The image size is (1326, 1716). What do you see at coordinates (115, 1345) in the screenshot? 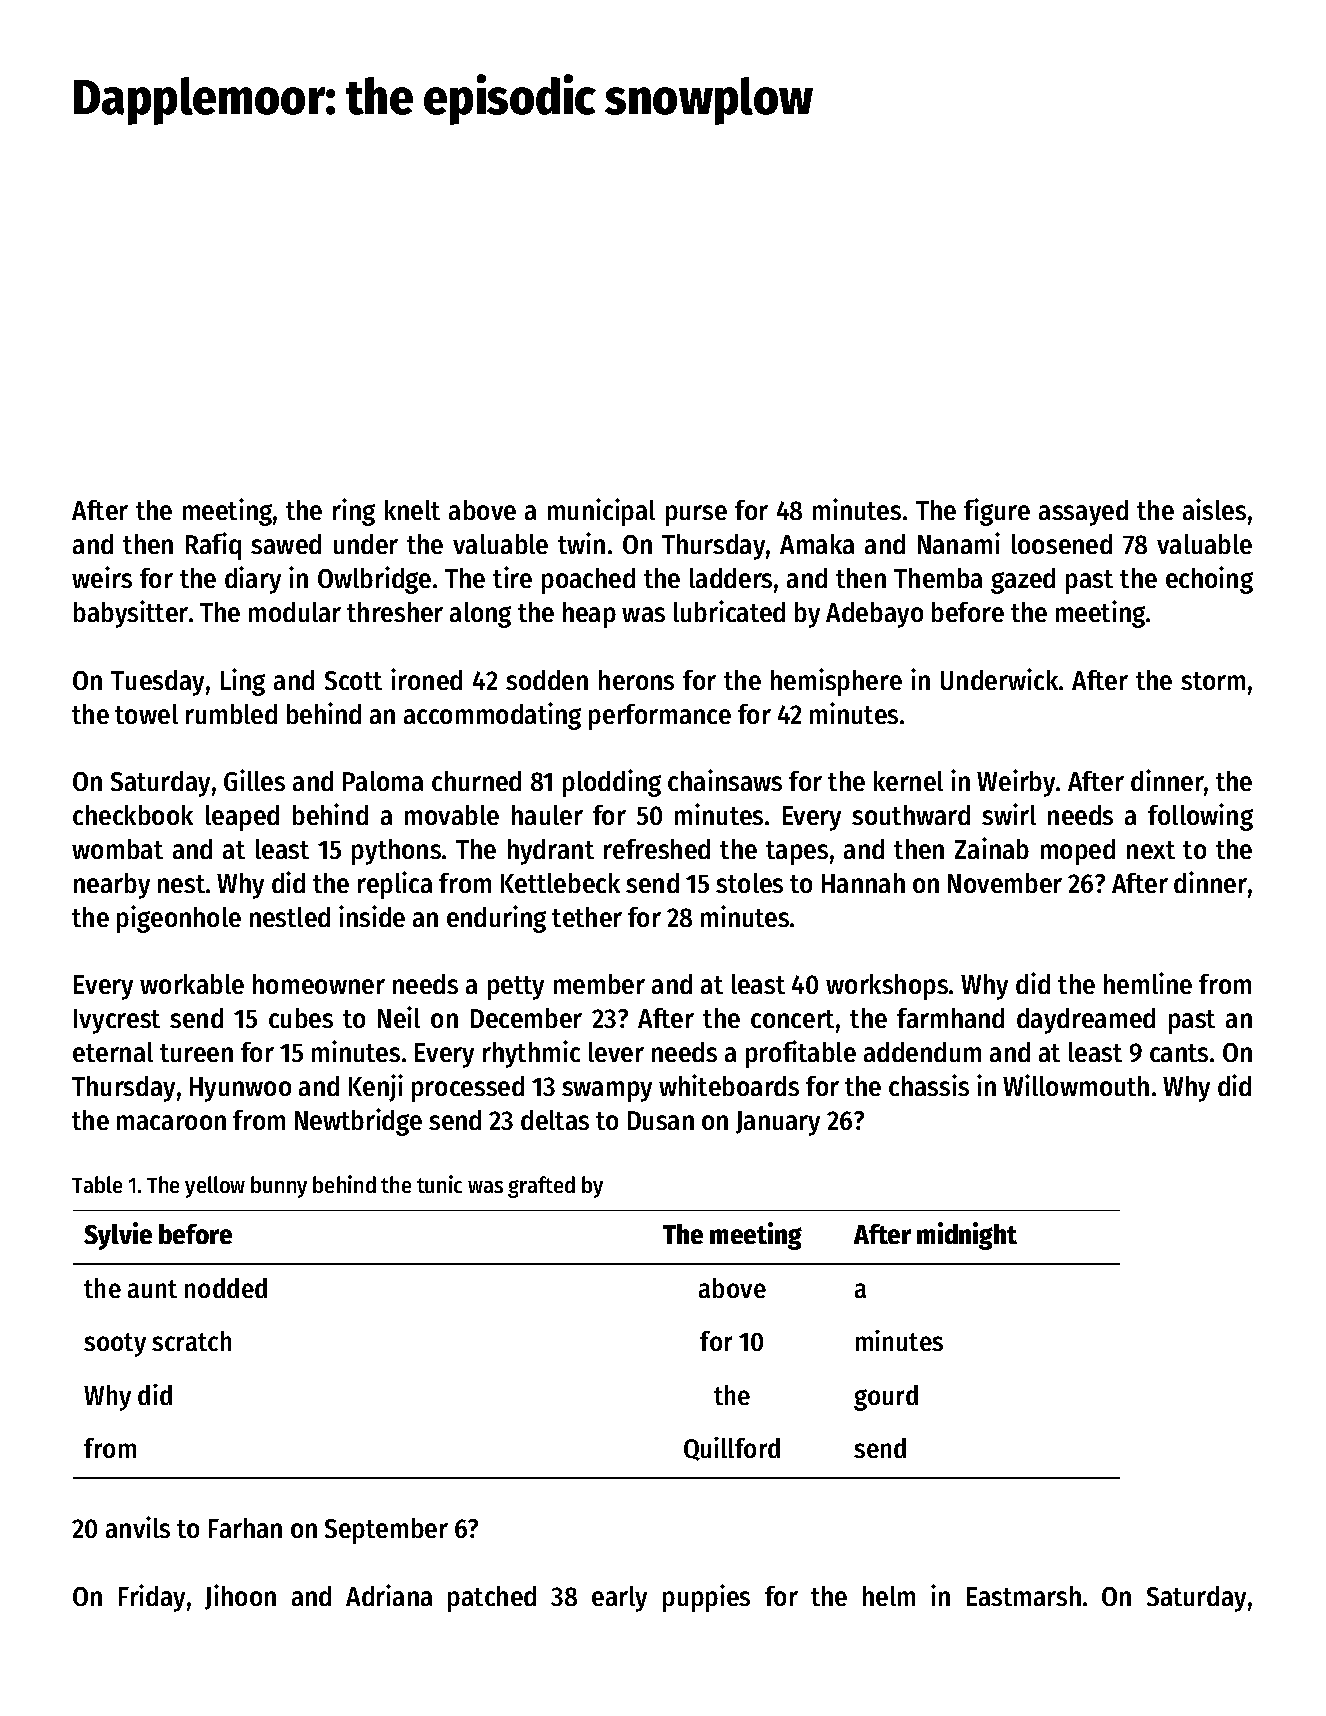
I see `sooty` at bounding box center [115, 1345].
